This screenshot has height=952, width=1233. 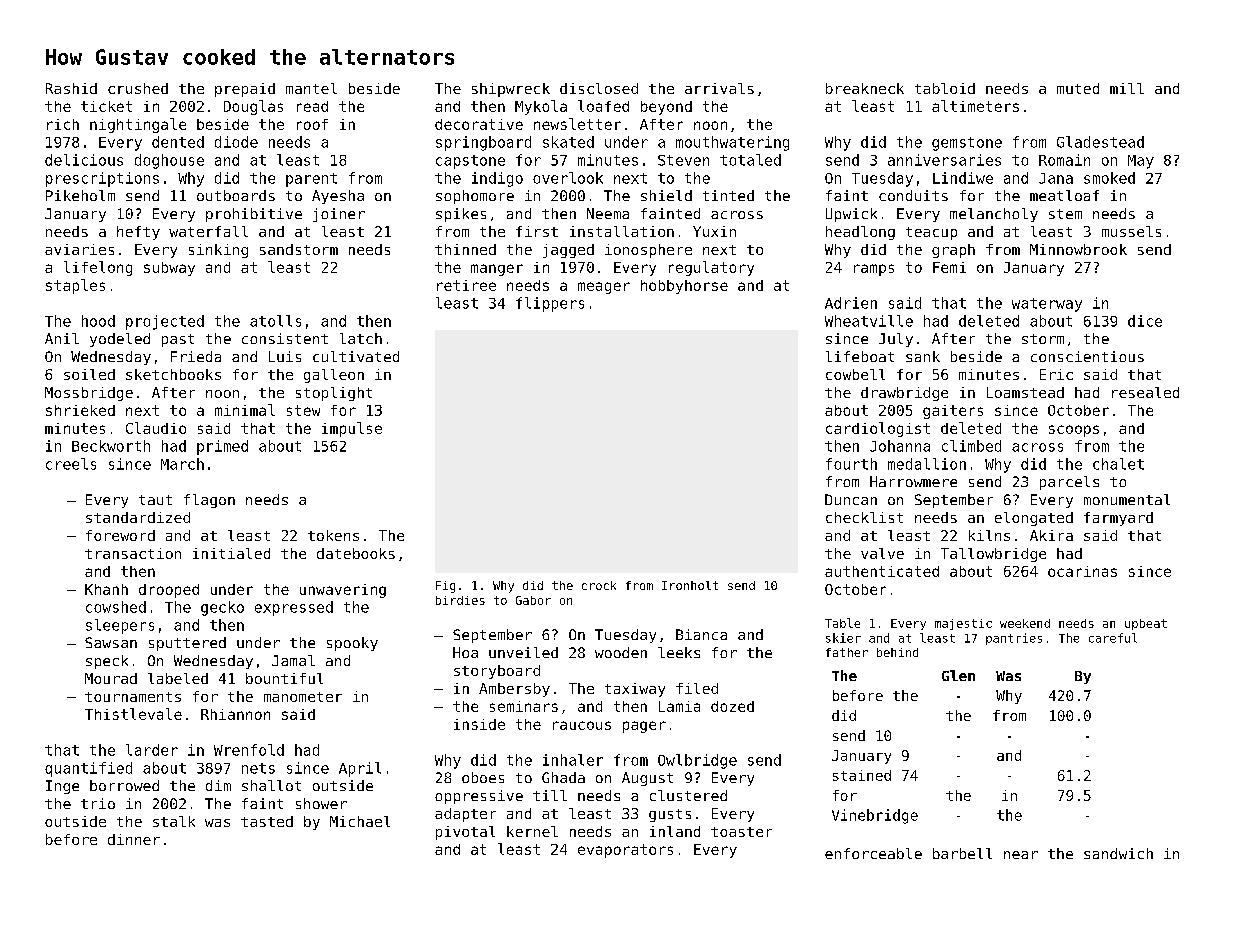 I want to click on Jana, so click(x=1056, y=178).
